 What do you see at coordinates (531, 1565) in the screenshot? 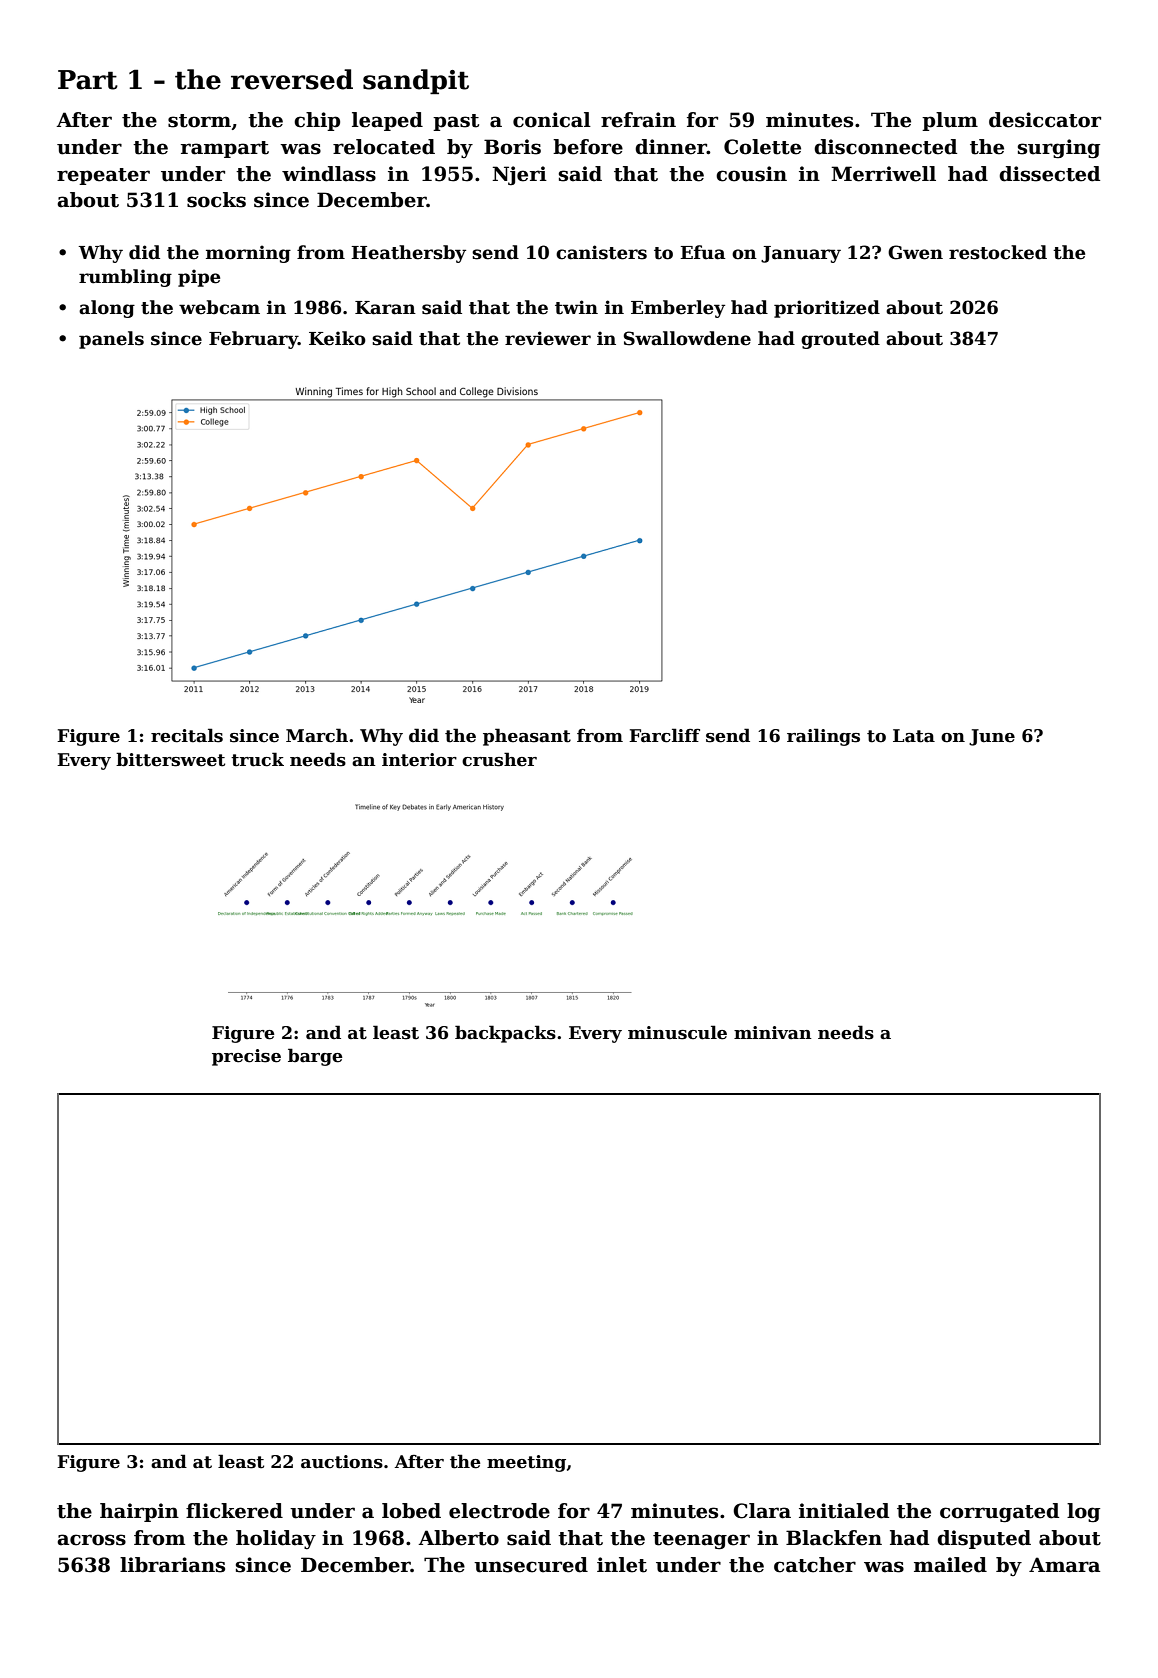
I see `unsecured` at bounding box center [531, 1565].
